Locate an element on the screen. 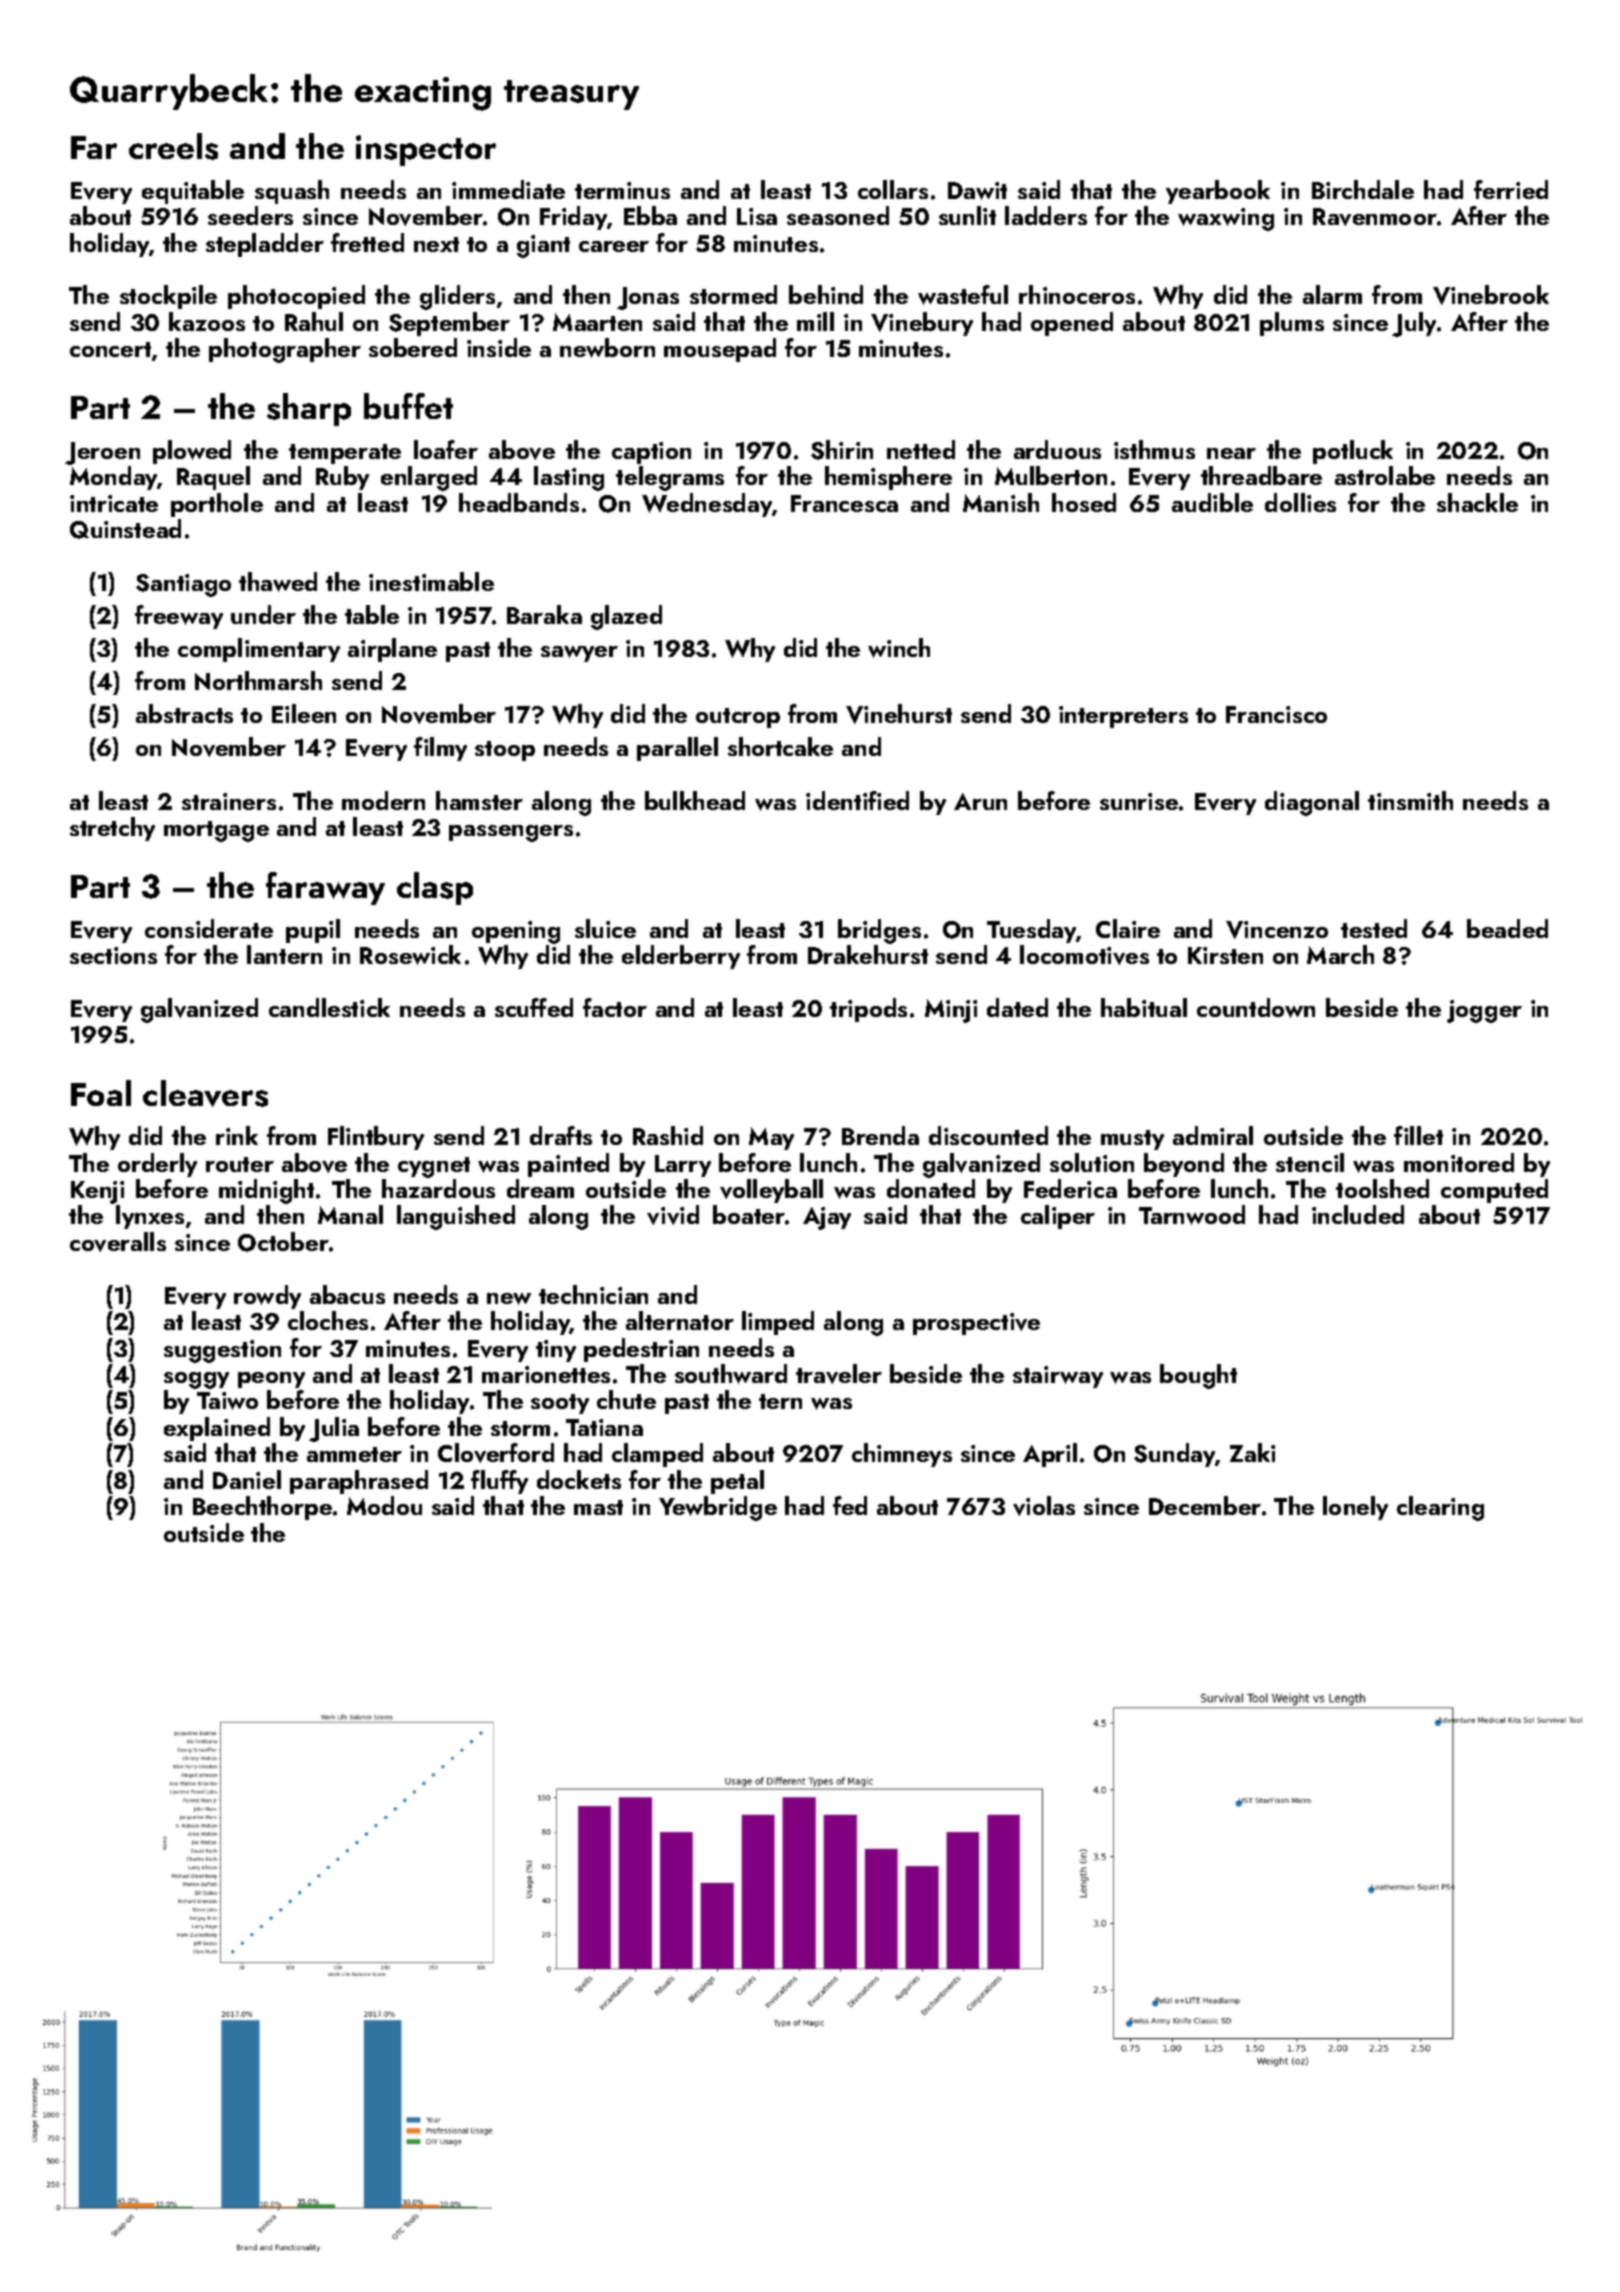  tinsmith is located at coordinates (1410, 800).
